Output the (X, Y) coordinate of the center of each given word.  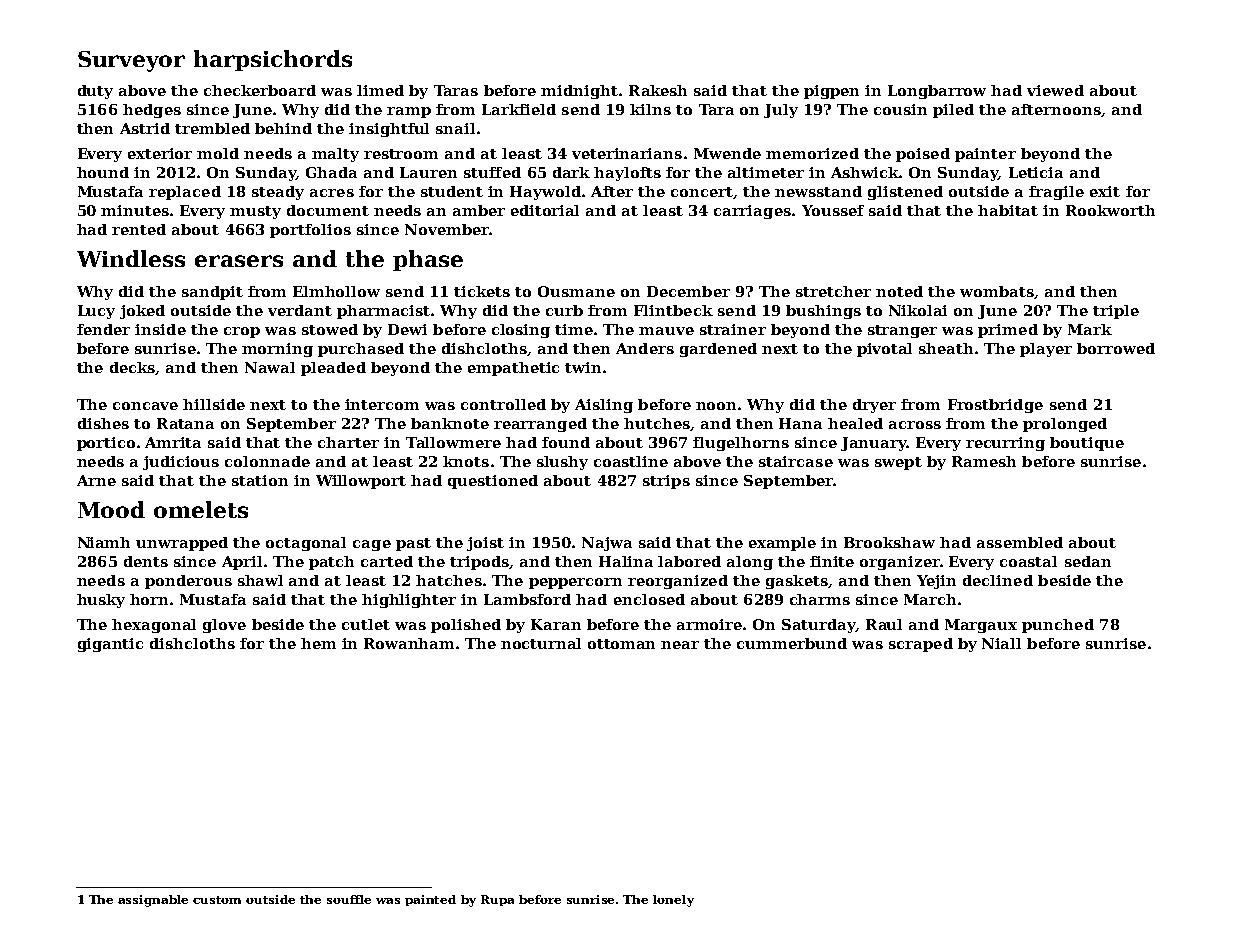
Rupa (497, 900)
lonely (673, 901)
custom (217, 900)
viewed (1055, 90)
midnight (579, 92)
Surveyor (131, 61)
